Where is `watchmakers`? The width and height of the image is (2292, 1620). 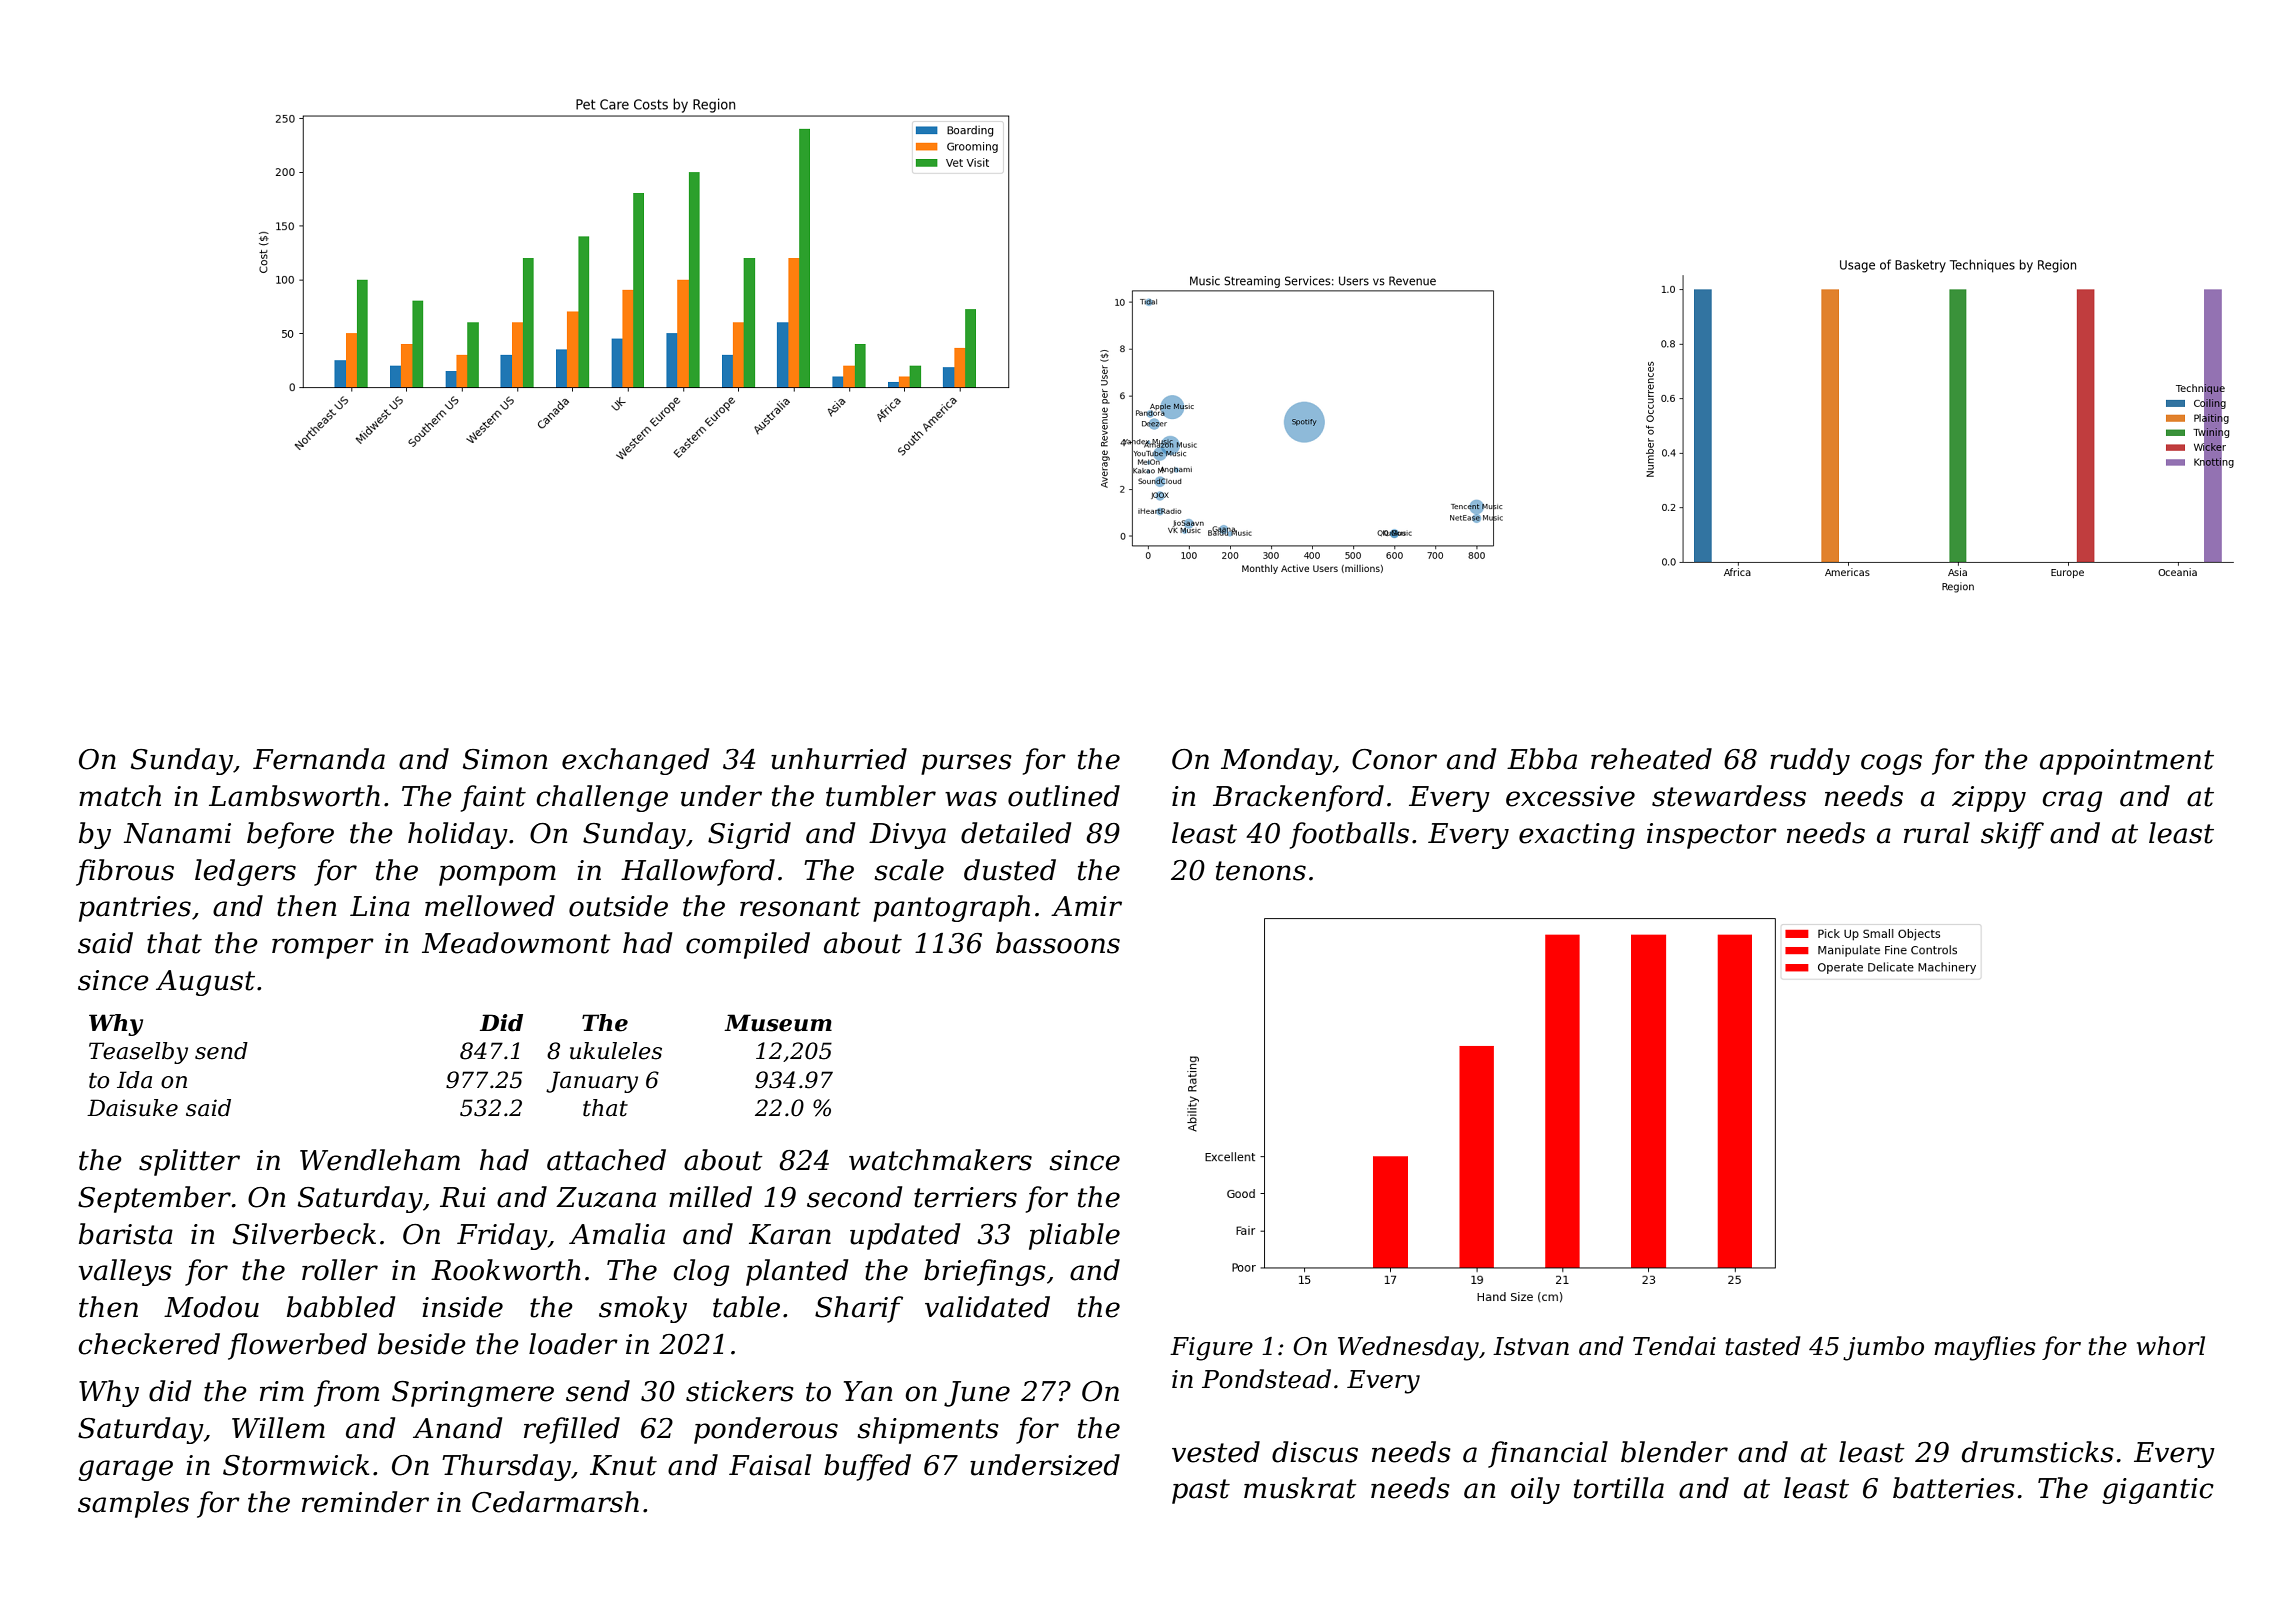 watchmakers is located at coordinates (940, 1160).
